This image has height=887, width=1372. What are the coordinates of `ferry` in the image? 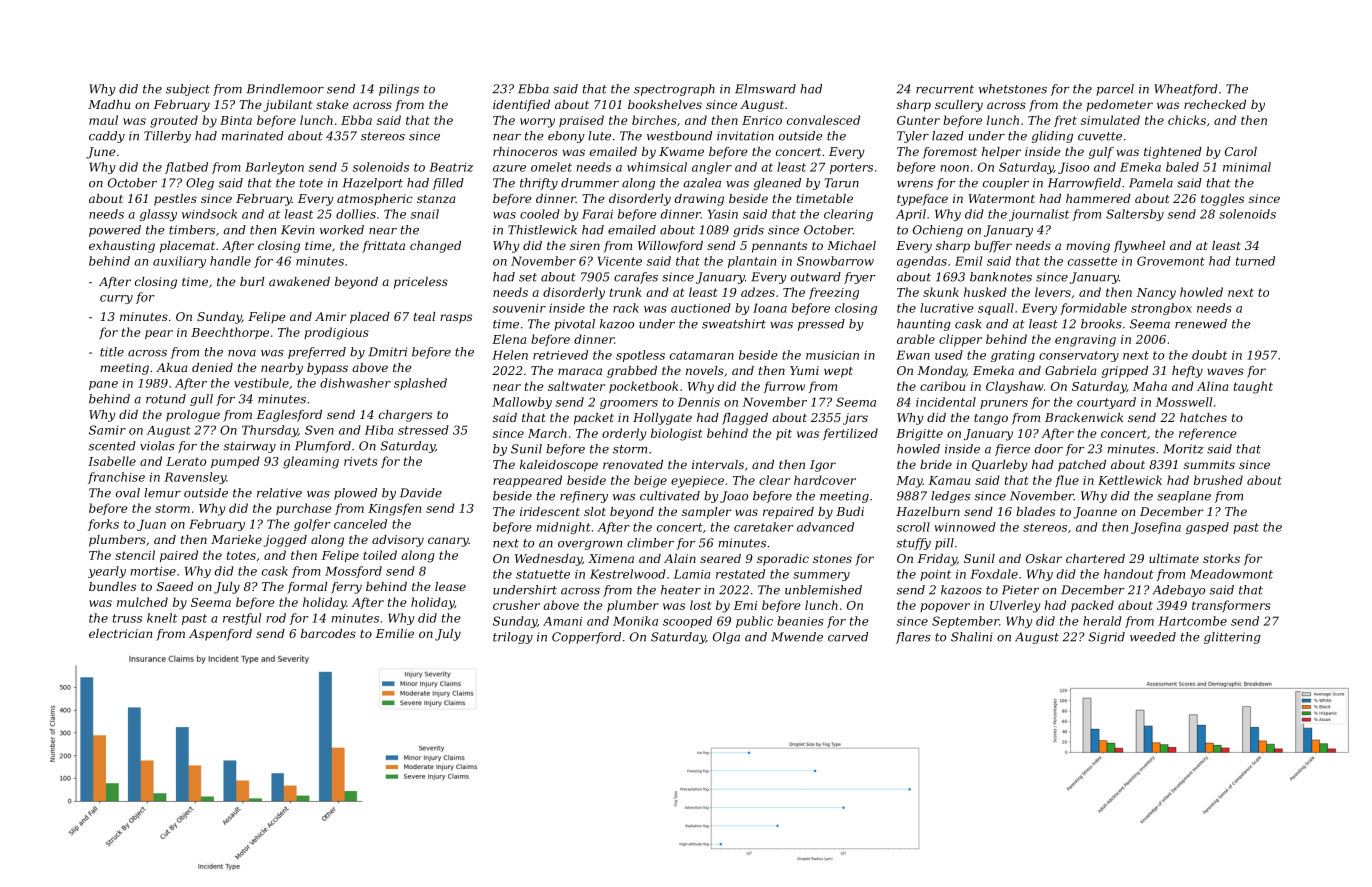 It's located at (346, 588).
